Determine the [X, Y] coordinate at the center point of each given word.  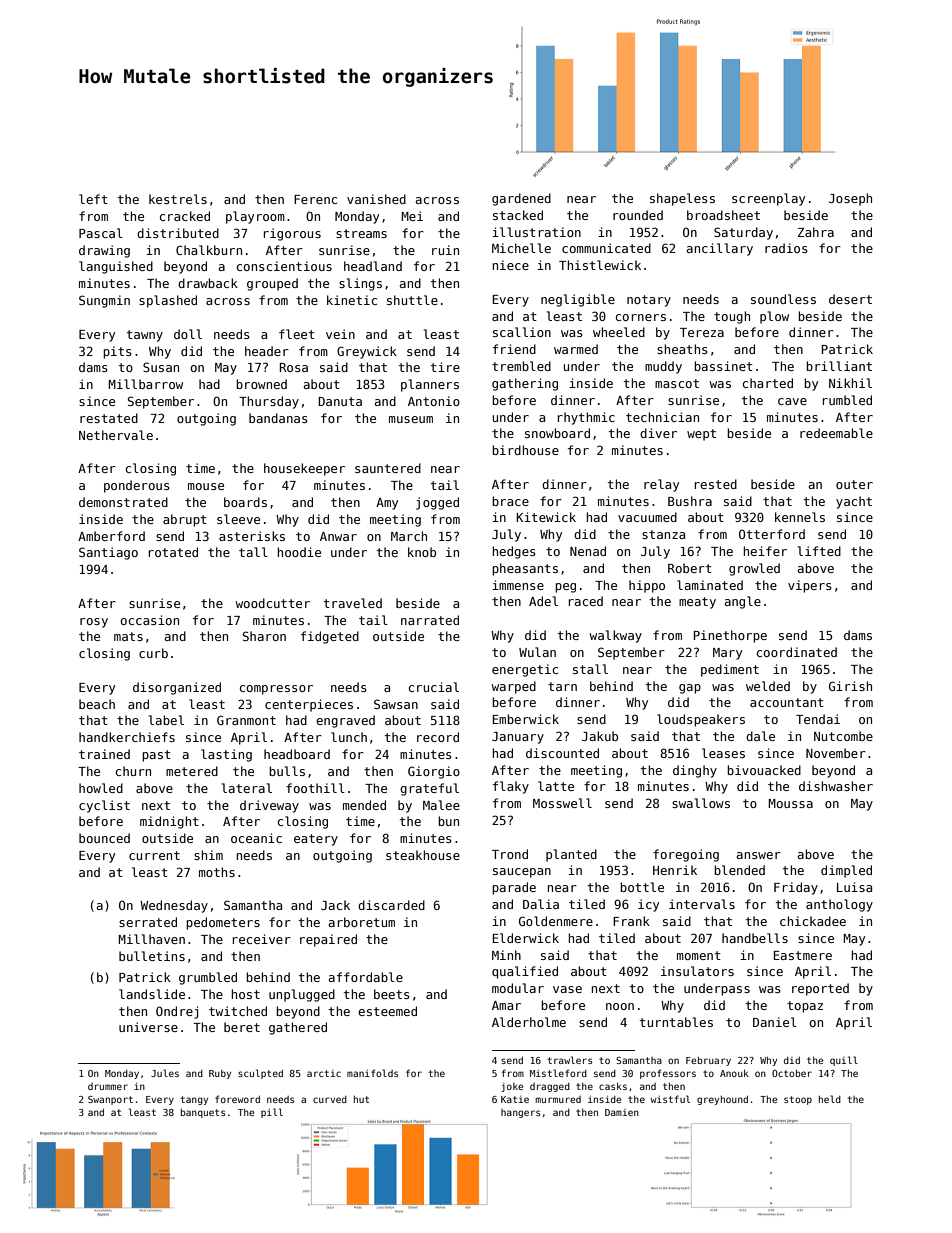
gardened [521, 199]
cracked [185, 216]
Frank [631, 921]
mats [128, 636]
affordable [366, 977]
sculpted [260, 1074]
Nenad [588, 551]
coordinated [797, 652]
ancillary [720, 249]
